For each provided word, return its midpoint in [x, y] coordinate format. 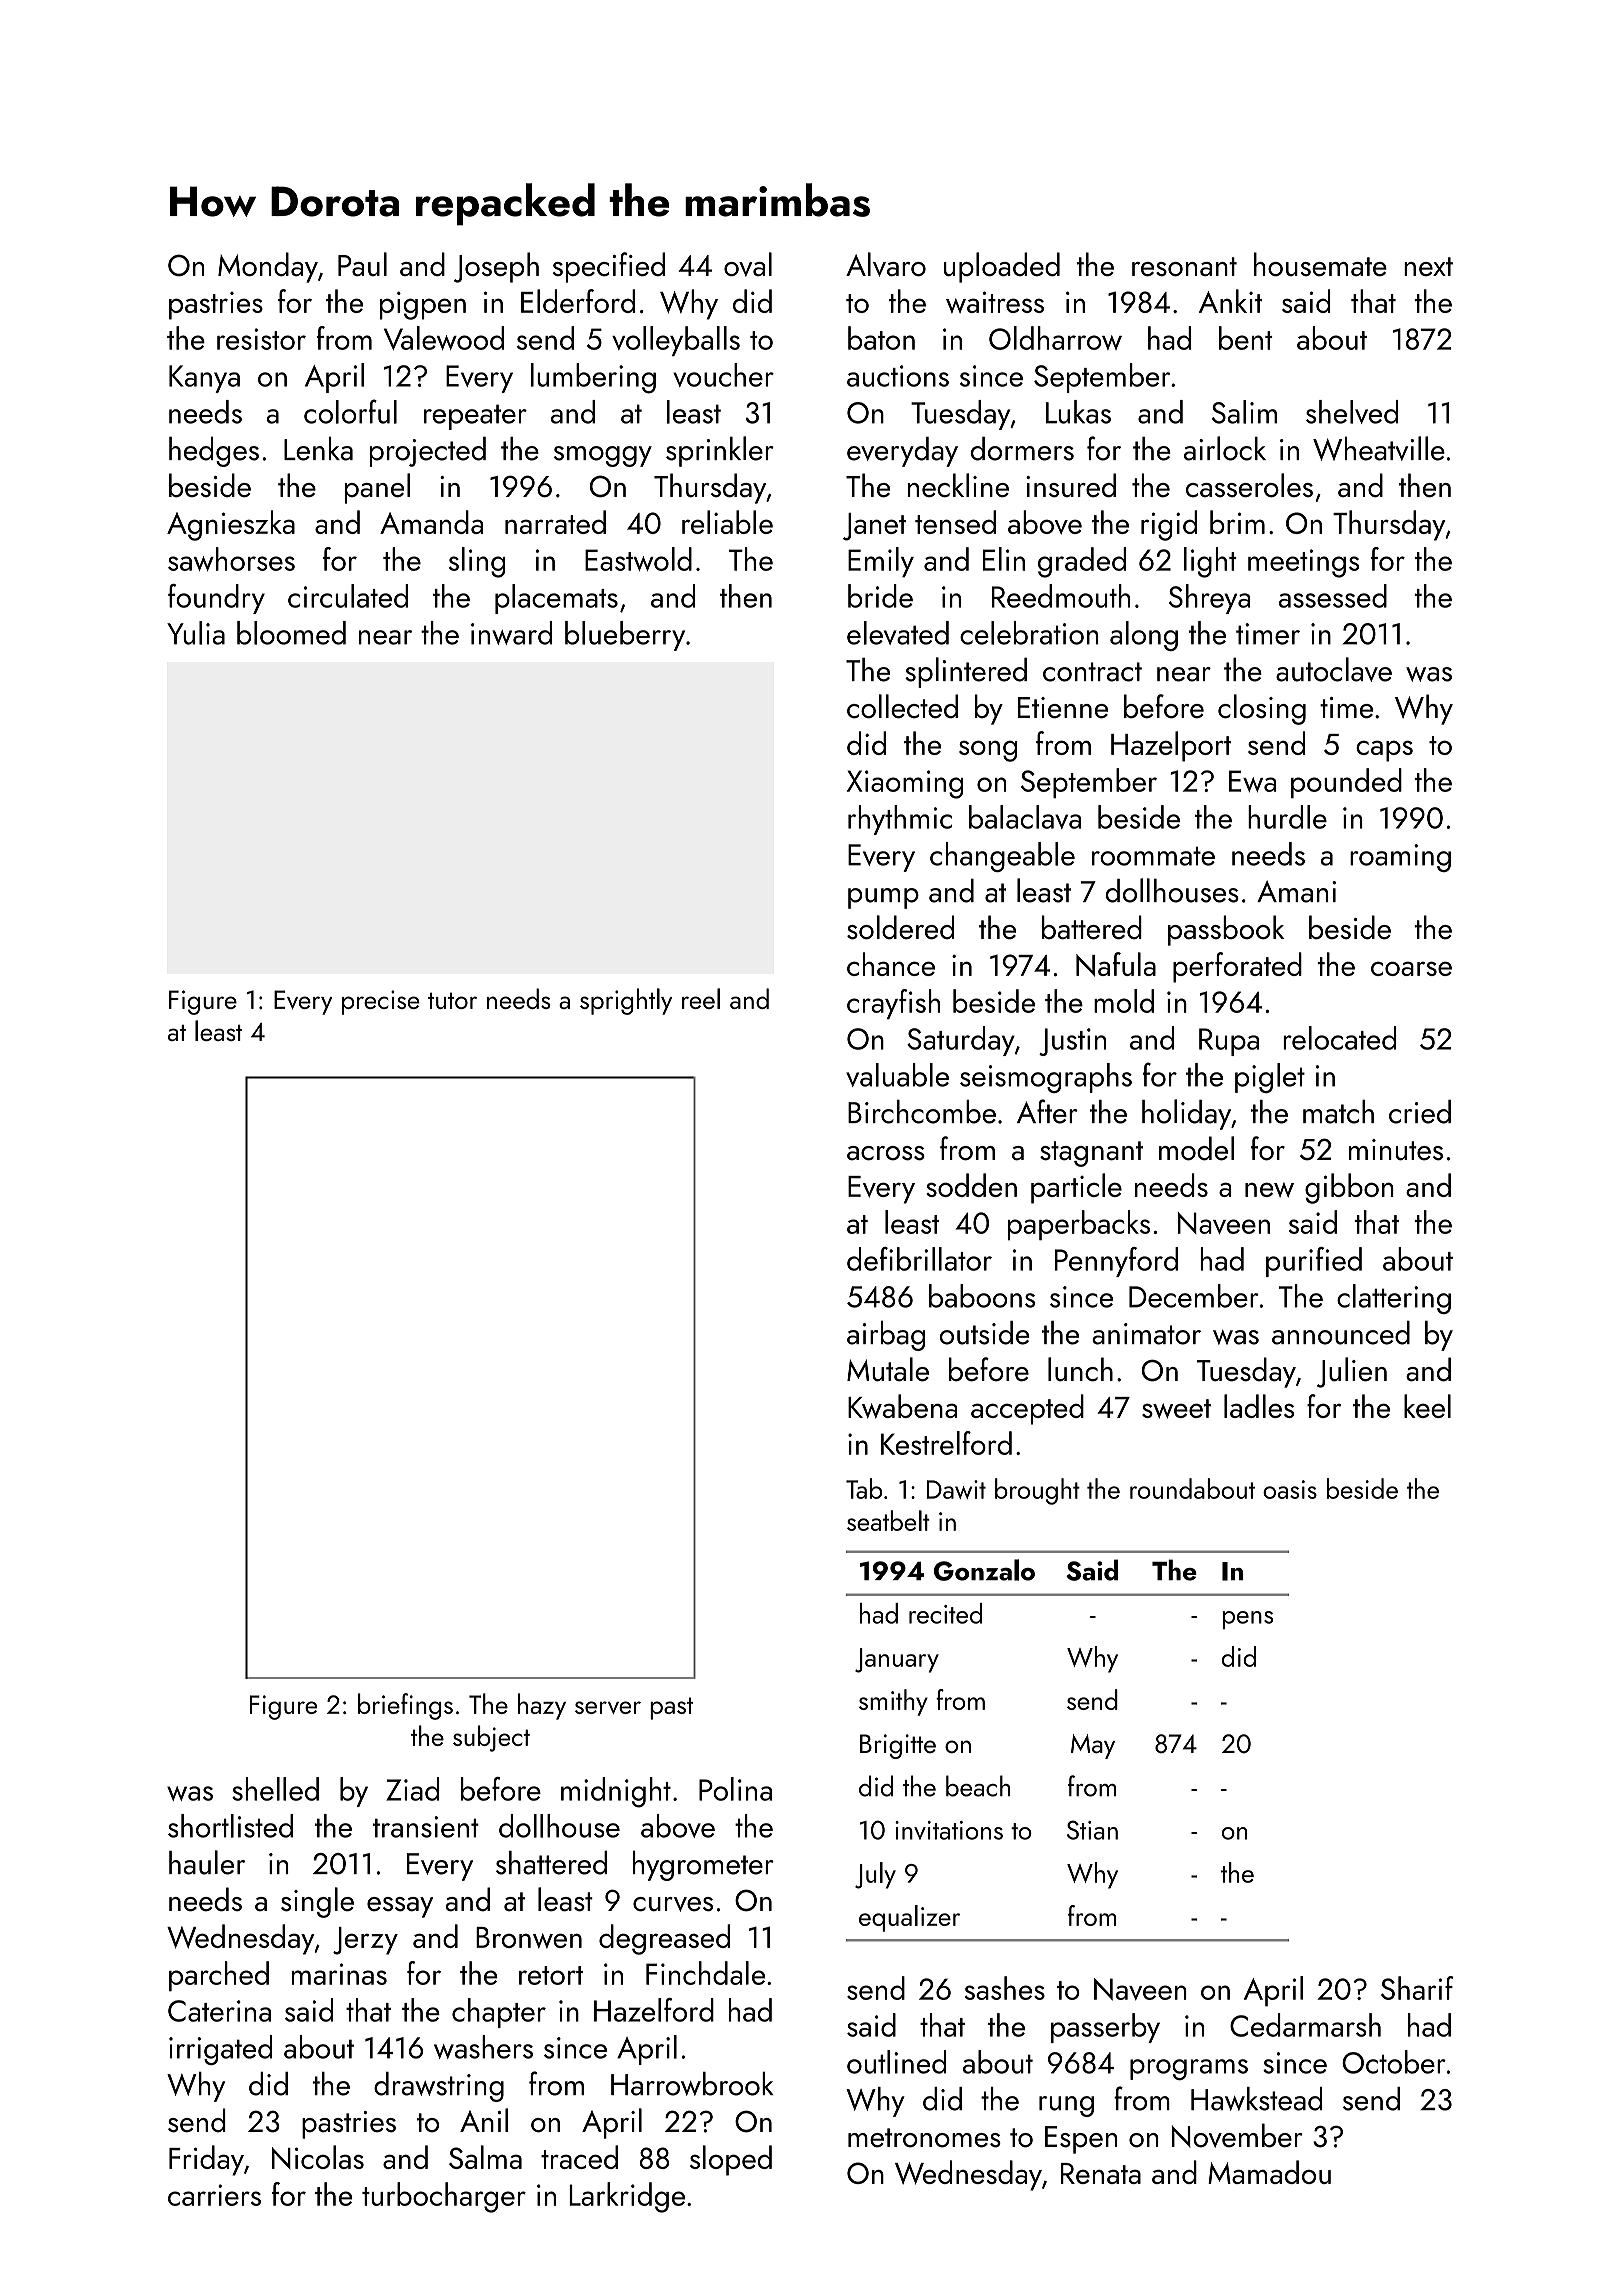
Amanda [431, 522]
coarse [1411, 968]
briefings [405, 1706]
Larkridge [627, 2197]
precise [381, 1002]
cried [1420, 1112]
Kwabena [902, 1406]
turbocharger [444, 2197]
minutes [1396, 1150]
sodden [971, 1185]
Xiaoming [905, 784]
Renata [1101, 2173]
